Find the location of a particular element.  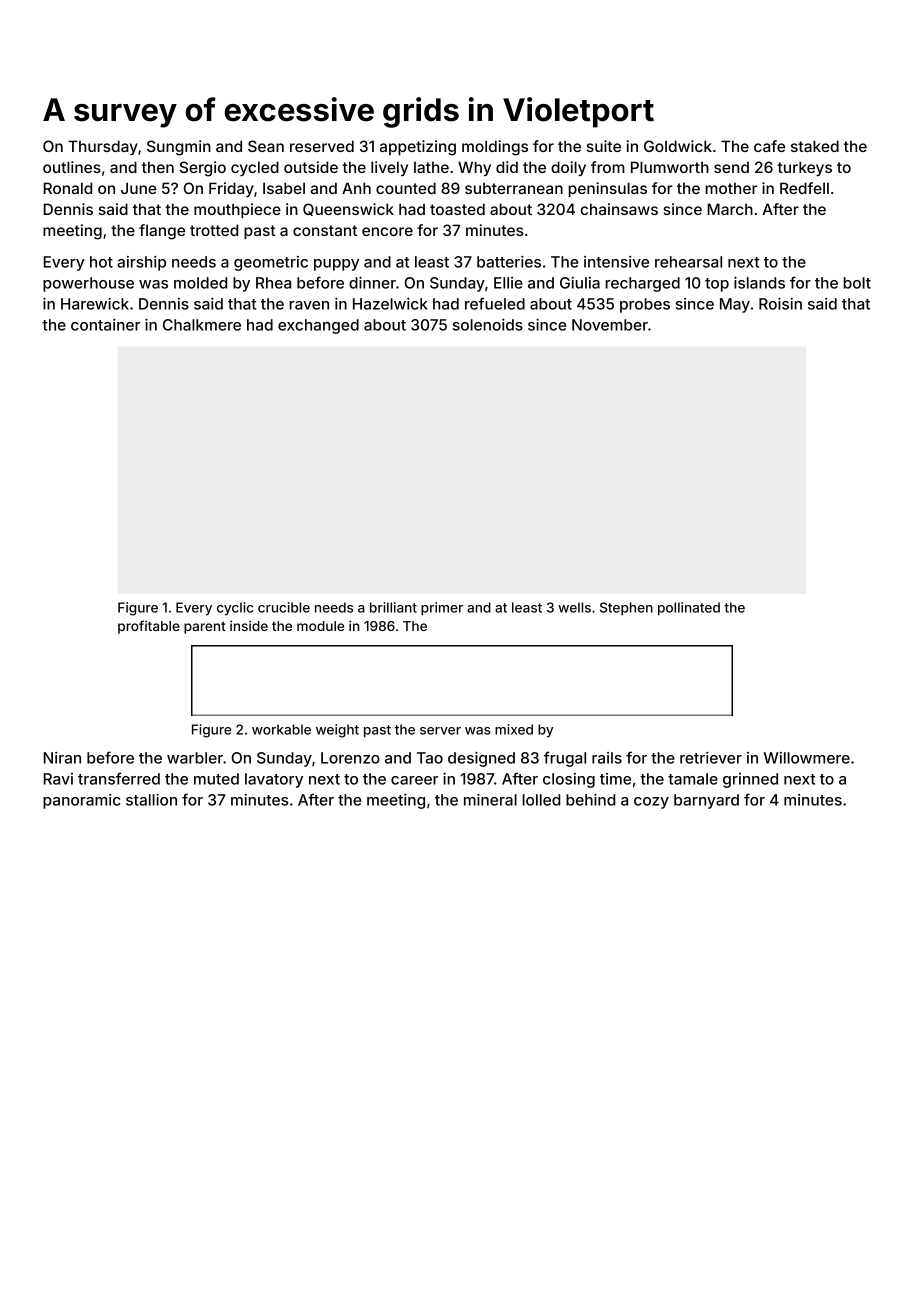

pollinated is located at coordinates (689, 609).
